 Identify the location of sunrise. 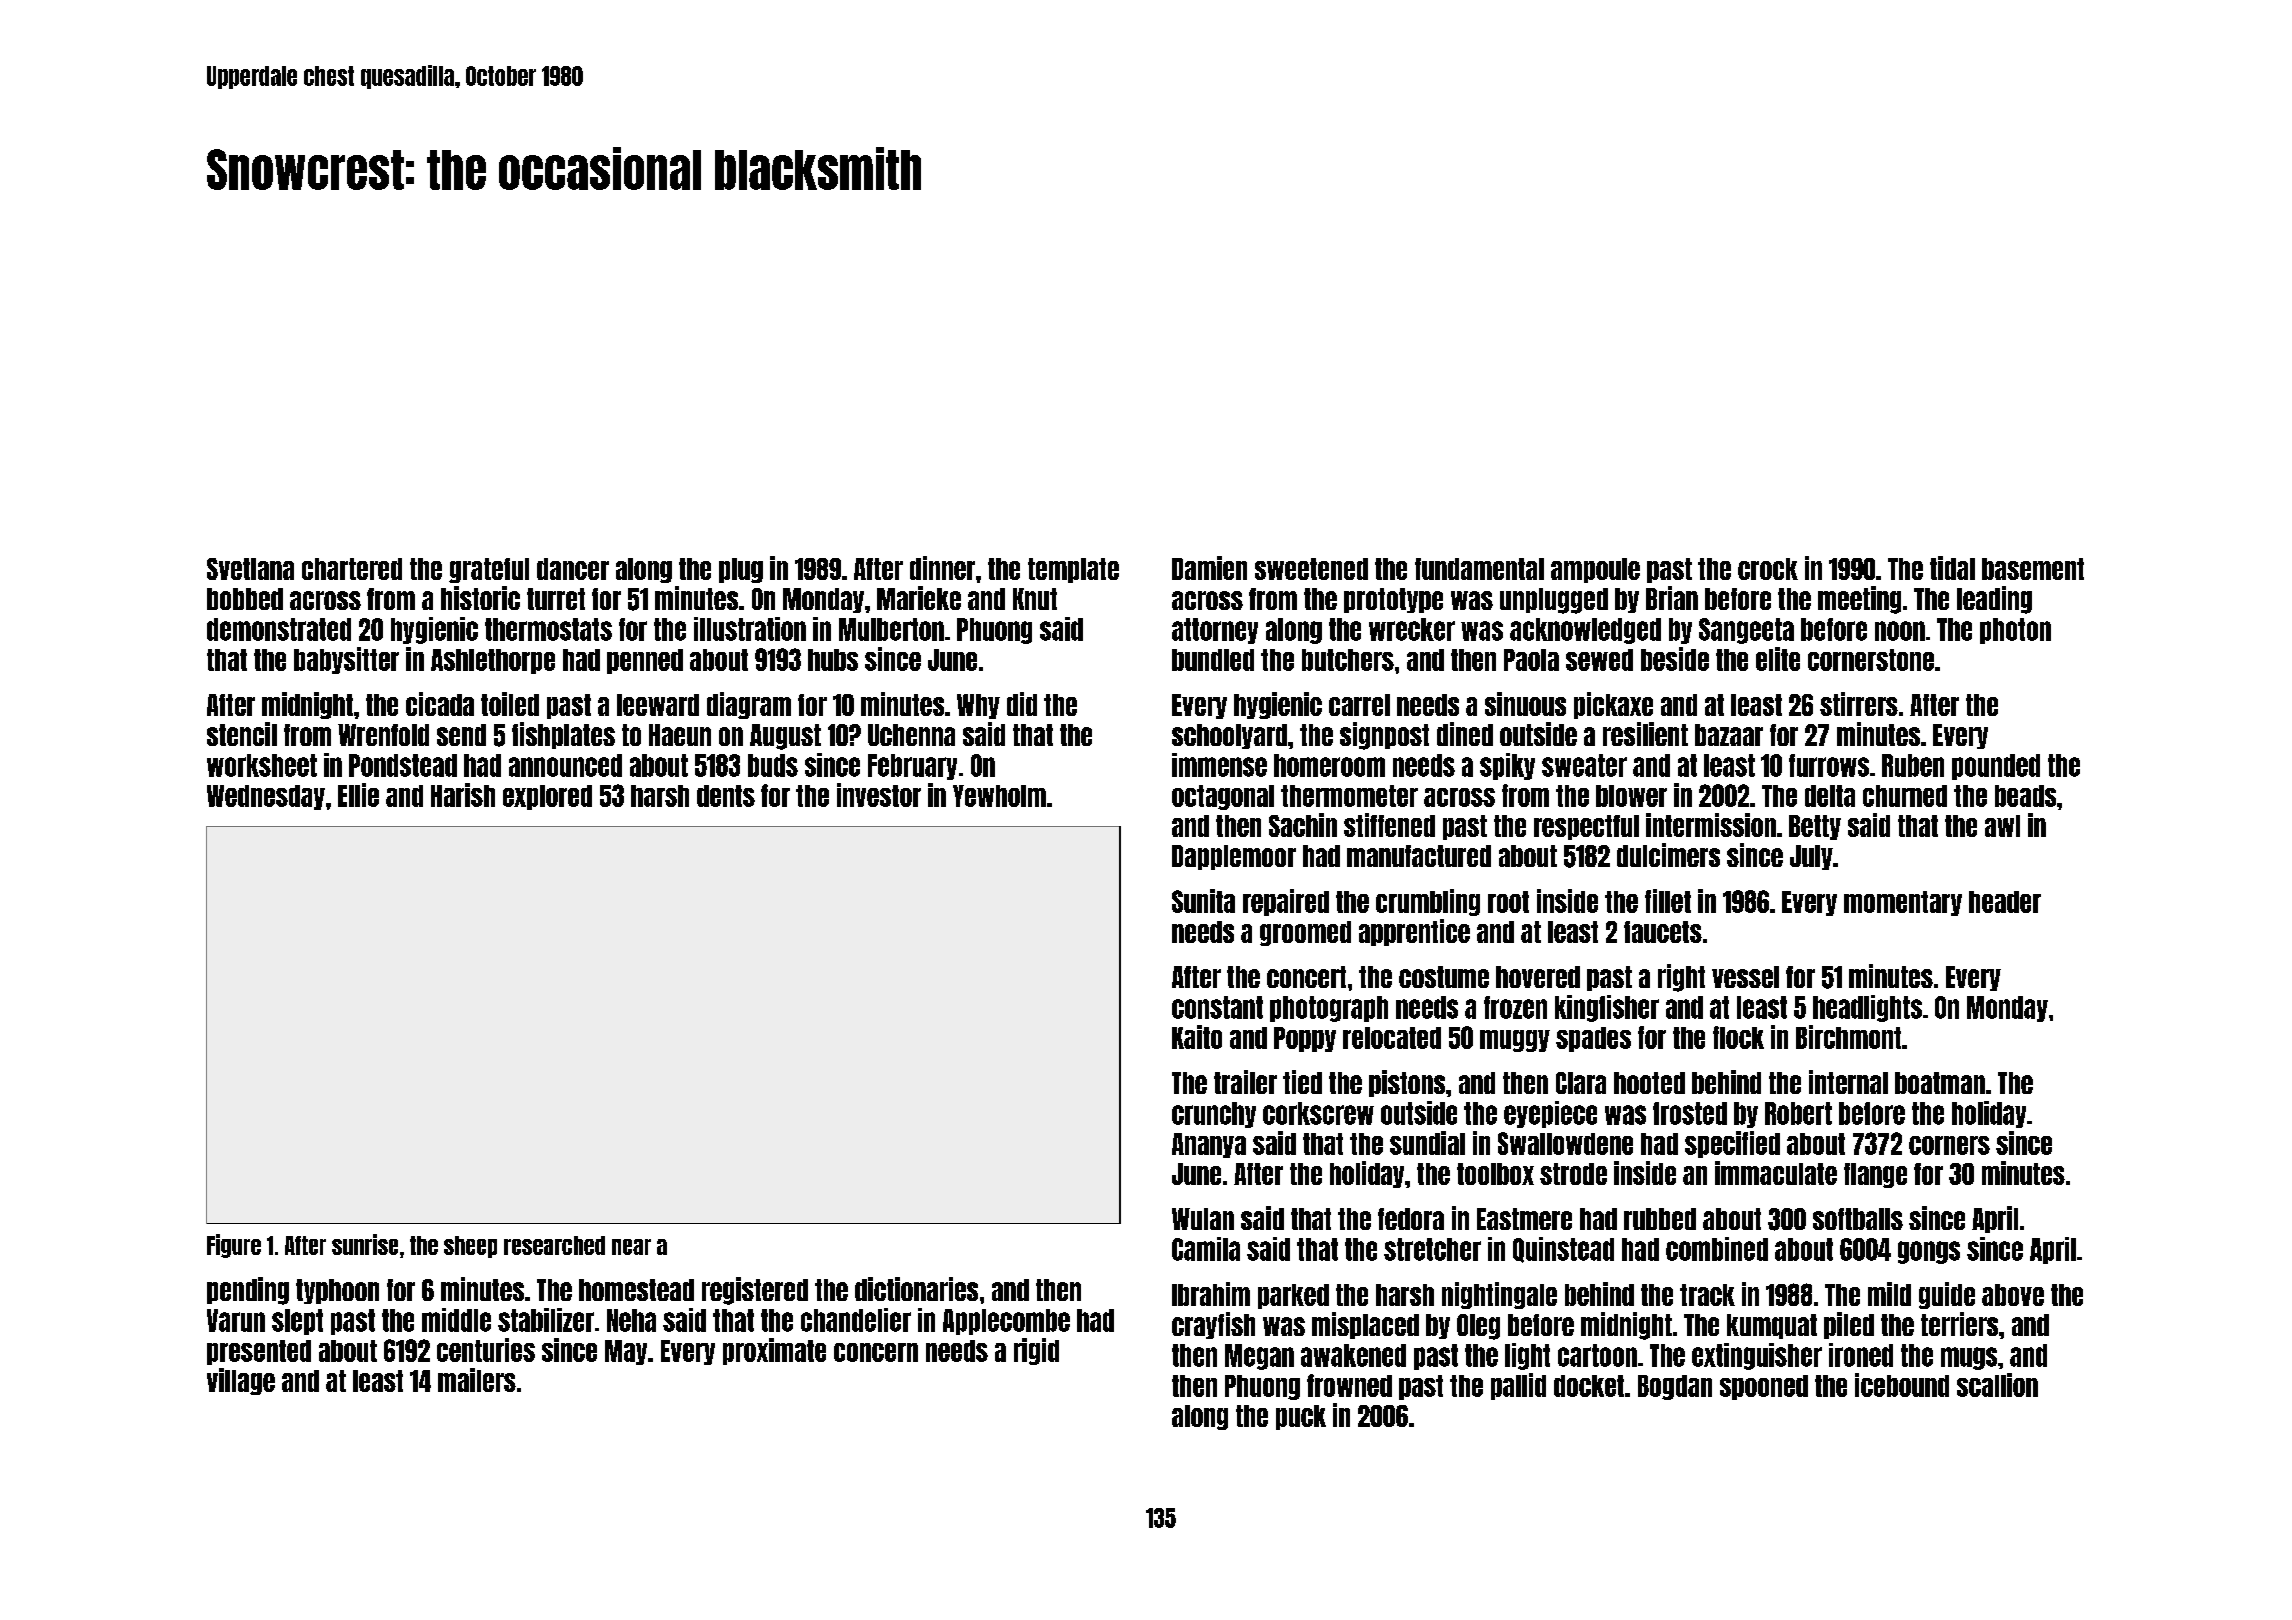
(365, 1244).
